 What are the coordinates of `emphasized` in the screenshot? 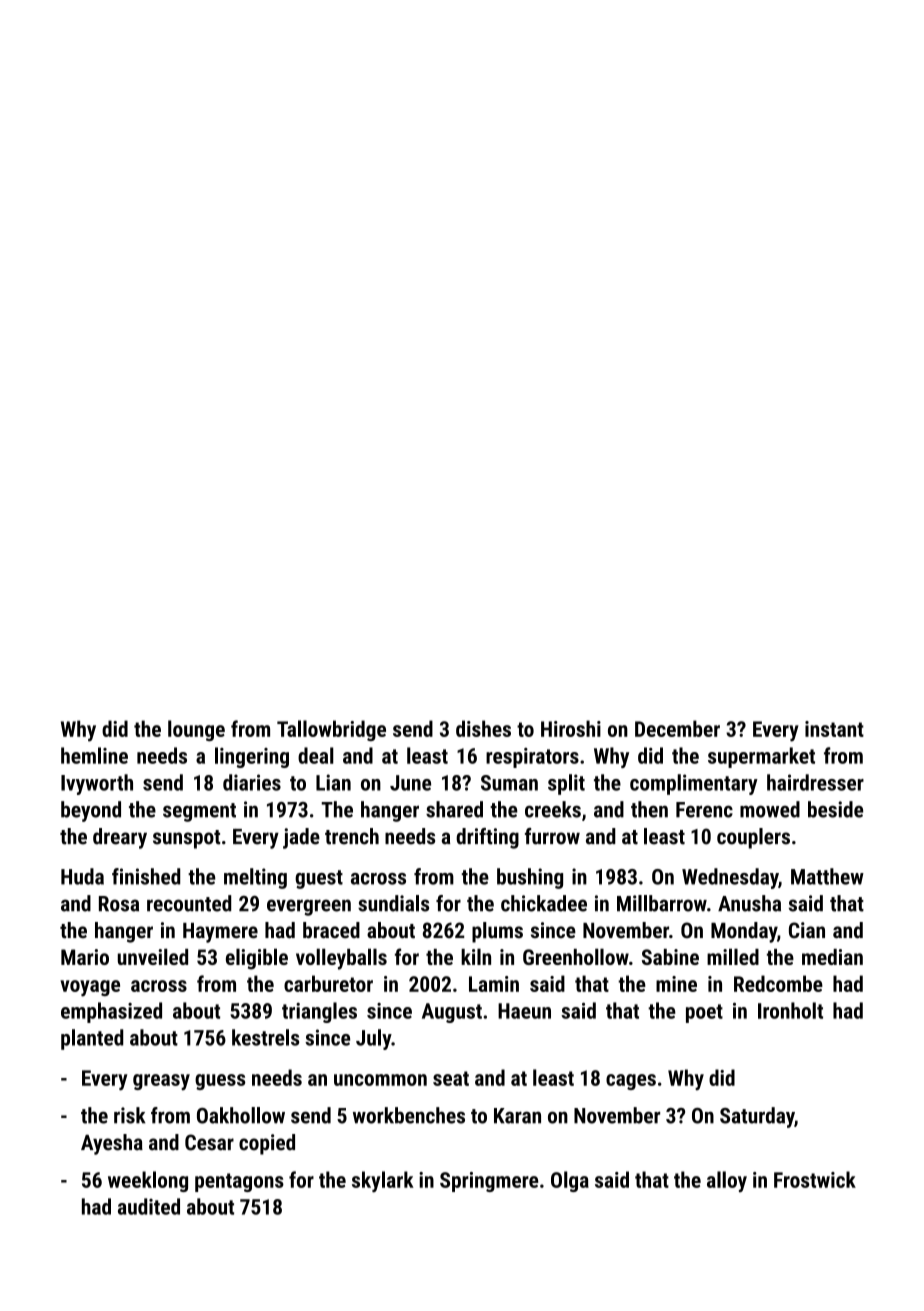 It's located at (111, 1012).
